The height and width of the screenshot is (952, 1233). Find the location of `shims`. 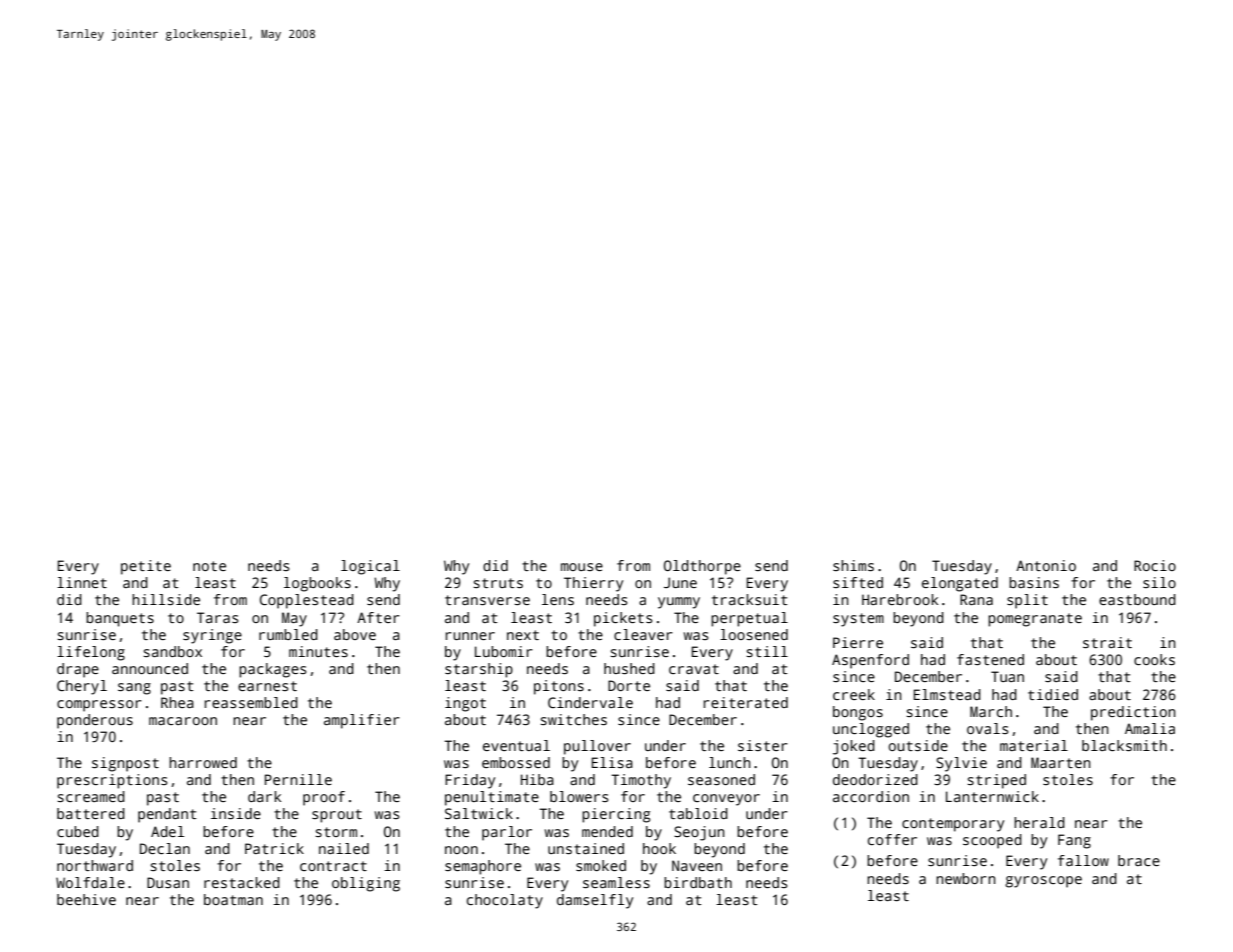

shims is located at coordinates (853, 565).
